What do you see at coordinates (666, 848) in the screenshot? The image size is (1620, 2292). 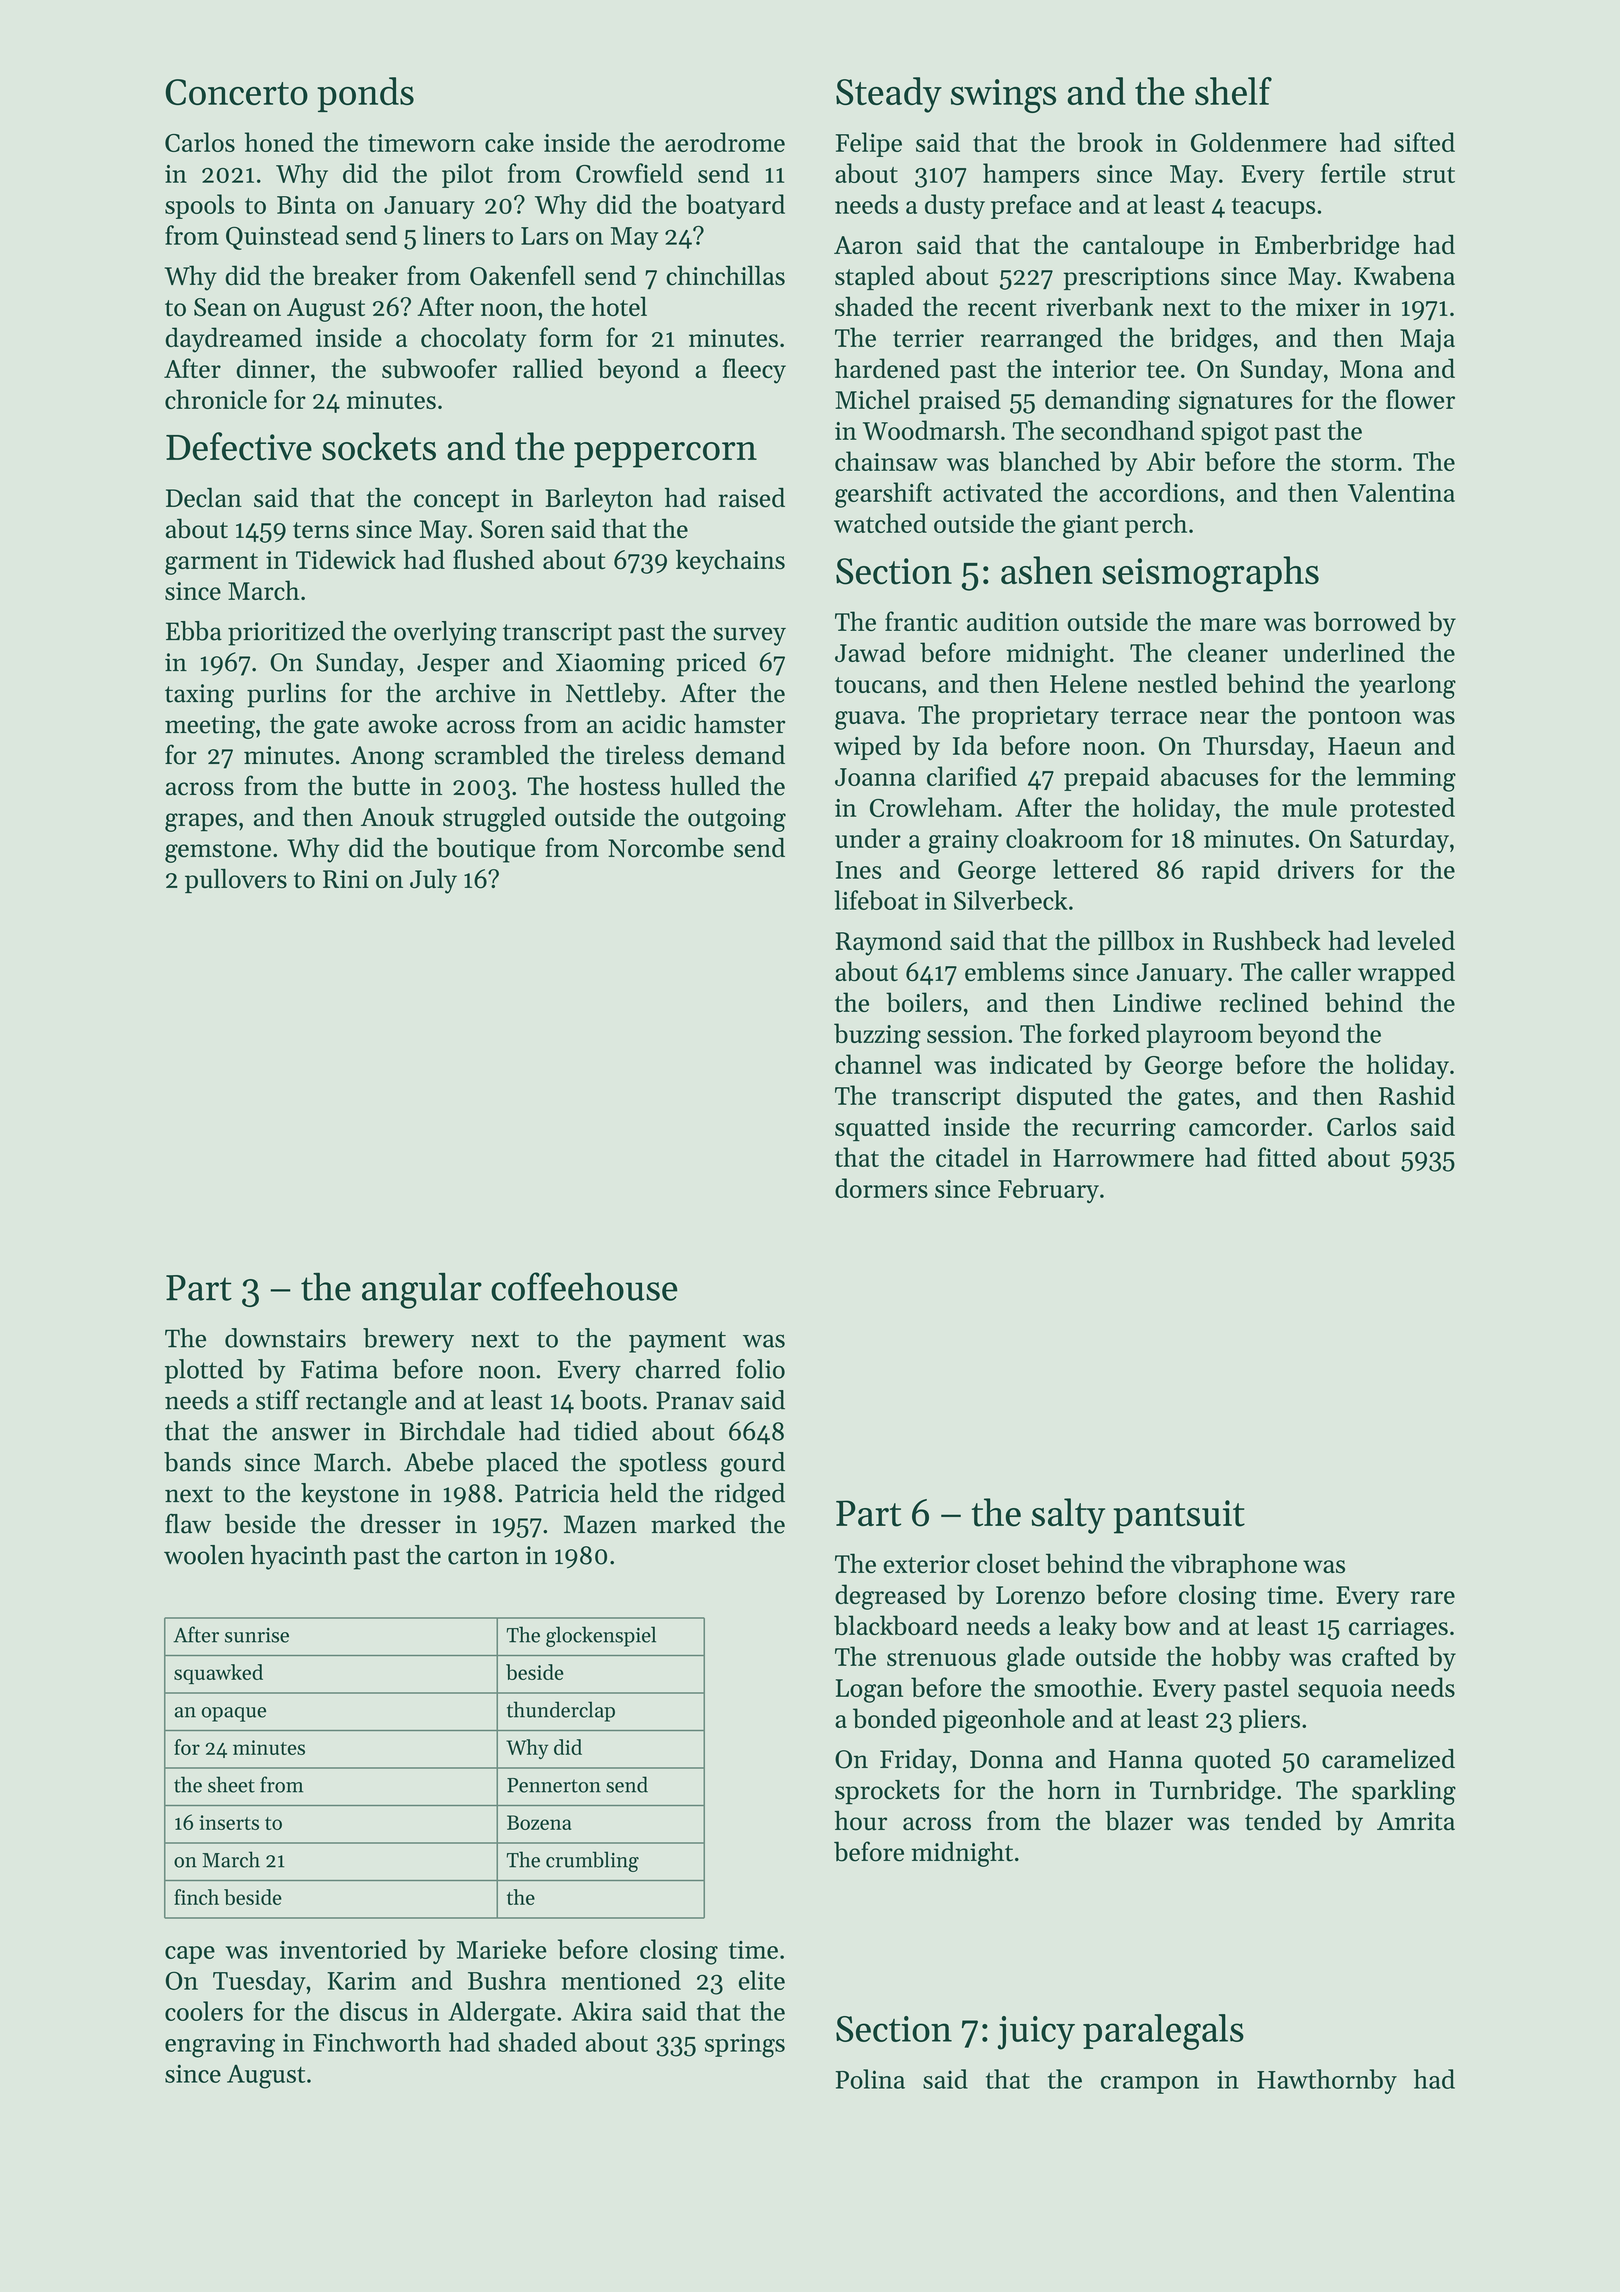 I see `Norcombe` at bounding box center [666, 848].
